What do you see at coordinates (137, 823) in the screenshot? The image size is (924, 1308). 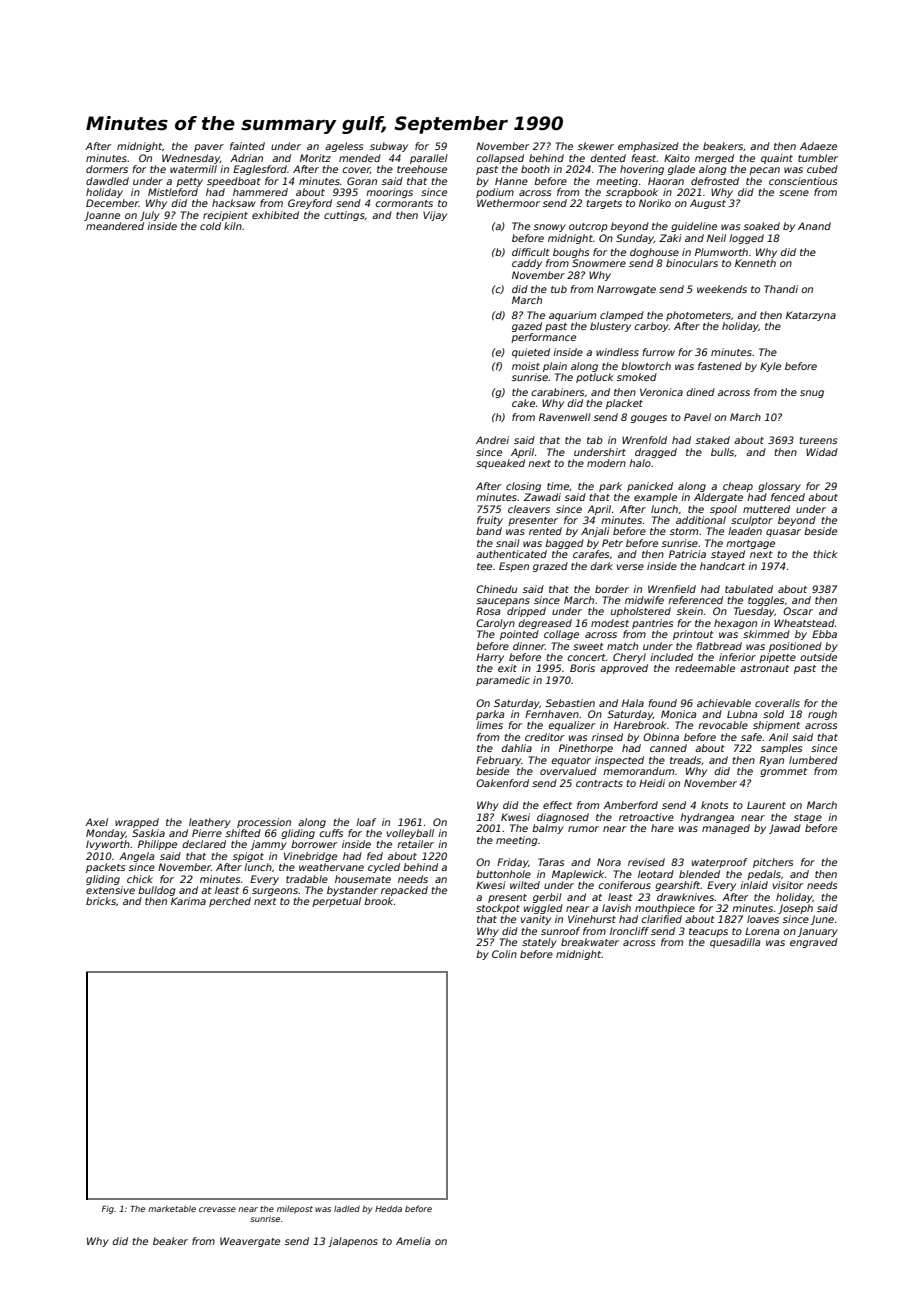 I see `wrapped` at bounding box center [137, 823].
